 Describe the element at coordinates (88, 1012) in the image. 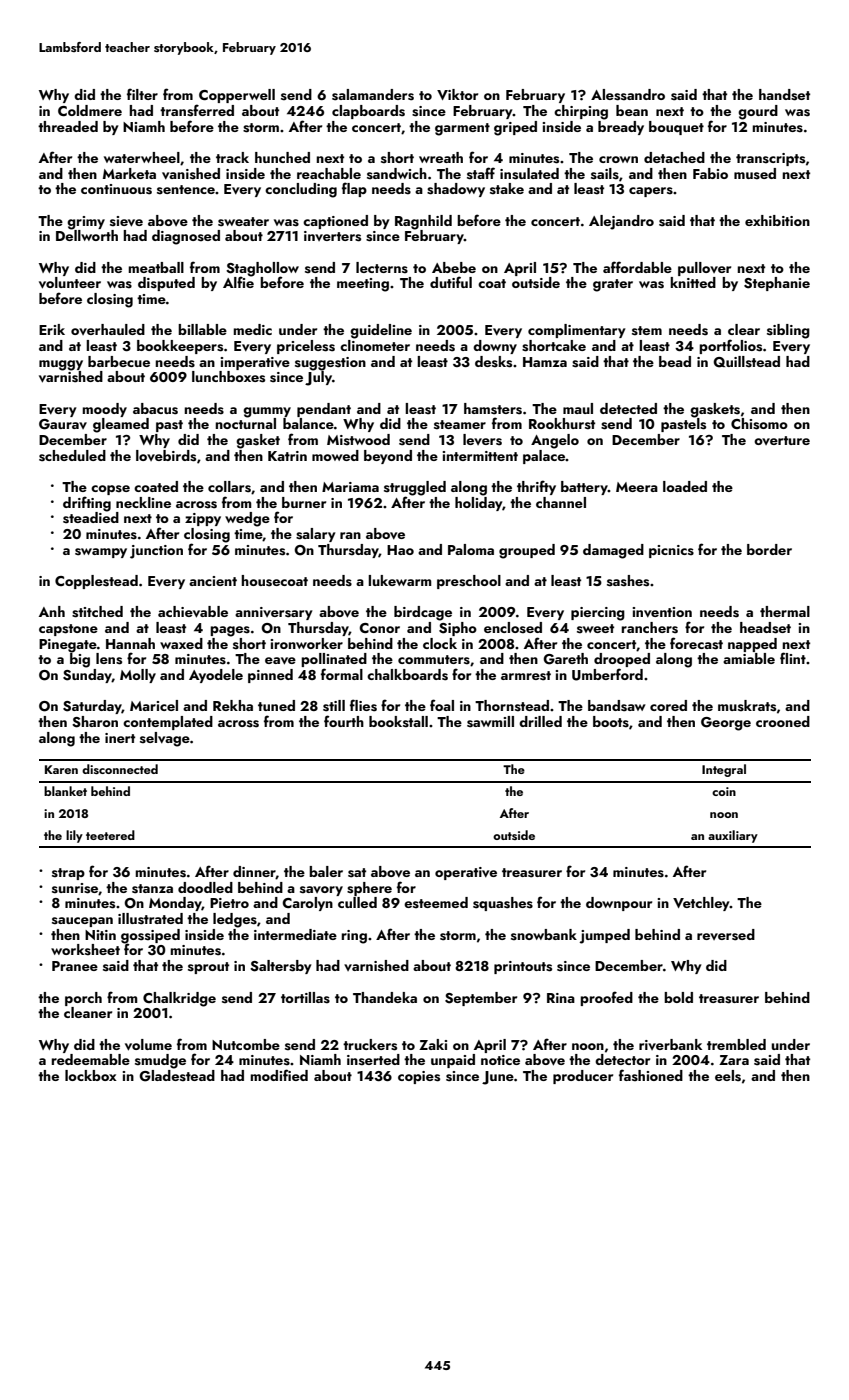

I see `cleaner` at that location.
